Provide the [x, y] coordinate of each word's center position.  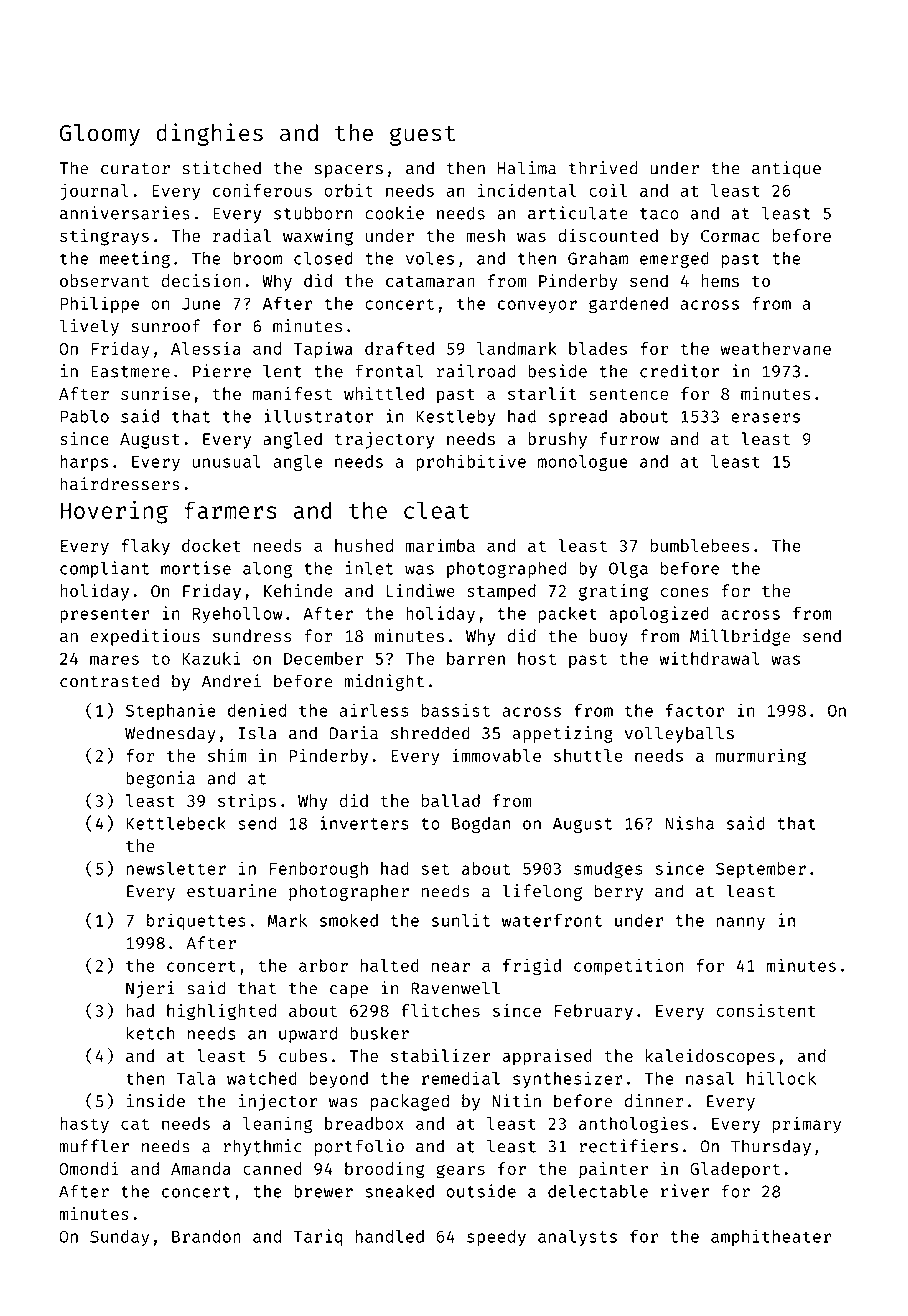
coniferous [262, 190]
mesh [485, 235]
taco [659, 214]
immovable [497, 755]
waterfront [552, 920]
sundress [252, 636]
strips [247, 802]
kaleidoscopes [710, 1057]
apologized [659, 614]
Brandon [206, 1236]
